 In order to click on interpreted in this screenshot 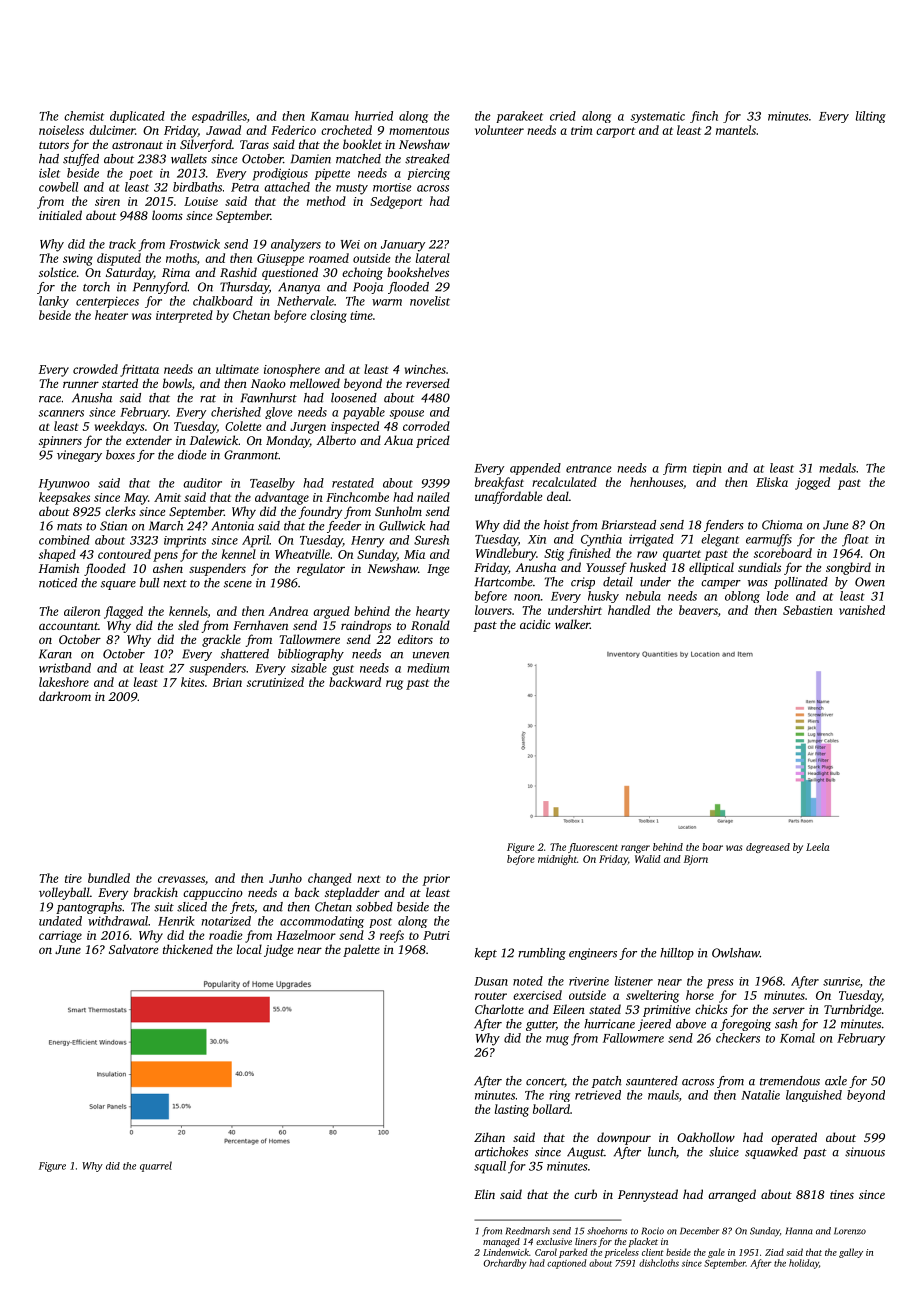, I will do `click(184, 316)`.
